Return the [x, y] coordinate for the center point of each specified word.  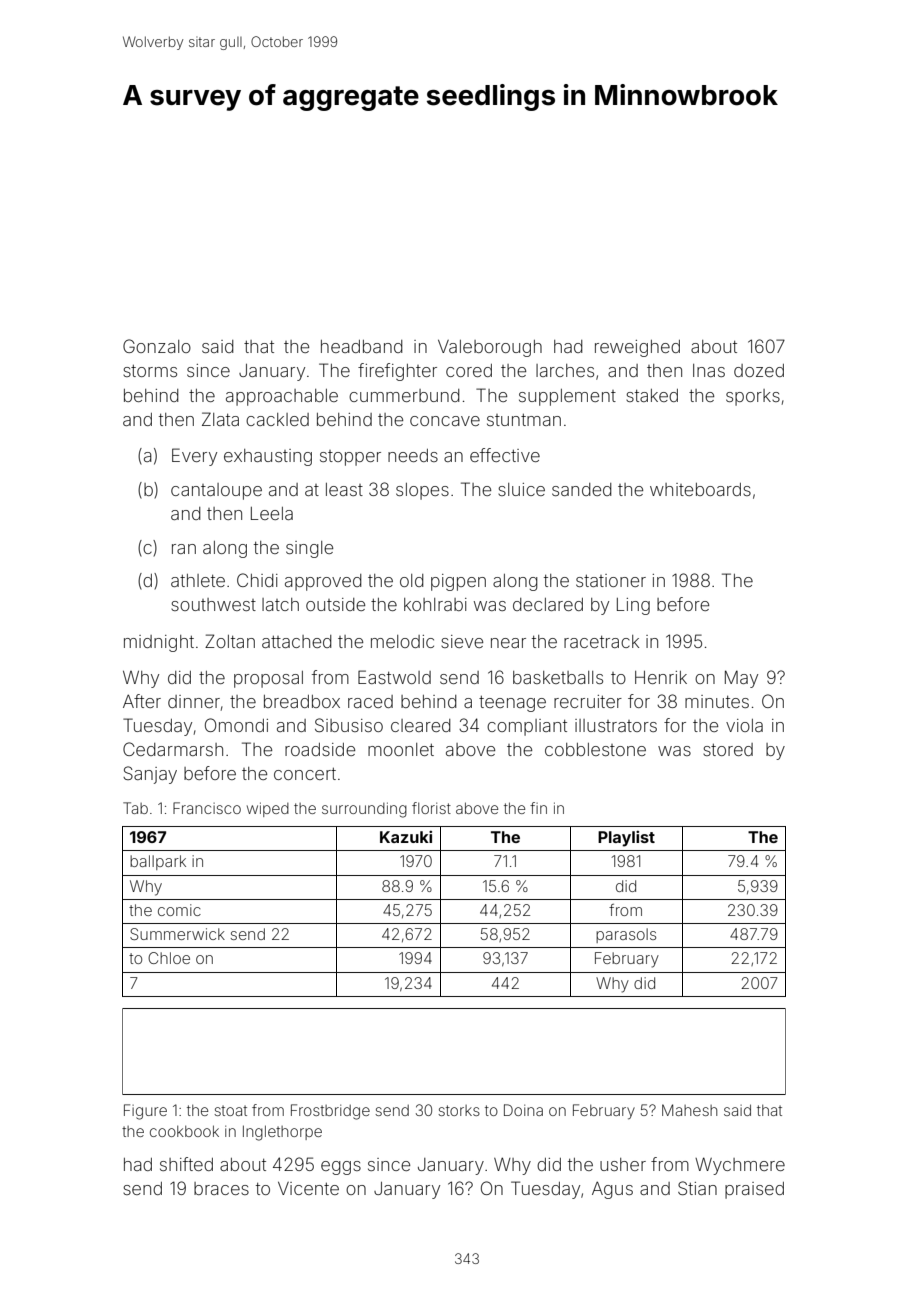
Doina [523, 1110]
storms [150, 371]
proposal [268, 679]
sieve [462, 641]
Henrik [661, 677]
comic [179, 910]
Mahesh [689, 1110]
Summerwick [177, 934]
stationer [611, 580]
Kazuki [406, 836]
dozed [759, 370]
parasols [626, 935]
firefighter [397, 372]
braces [221, 1188]
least [344, 489]
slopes [422, 491]
